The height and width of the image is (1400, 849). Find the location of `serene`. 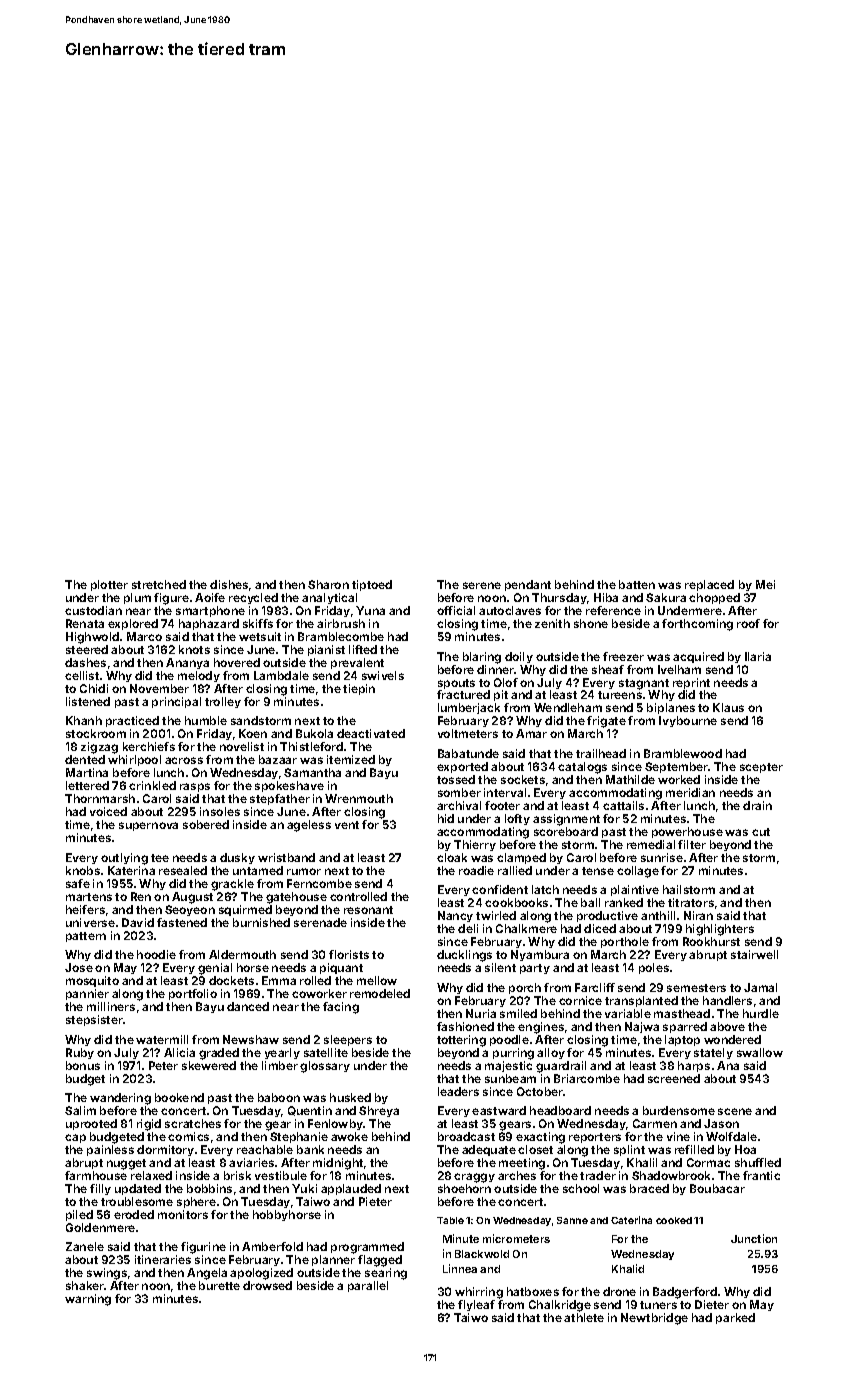

serene is located at coordinates (482, 585).
